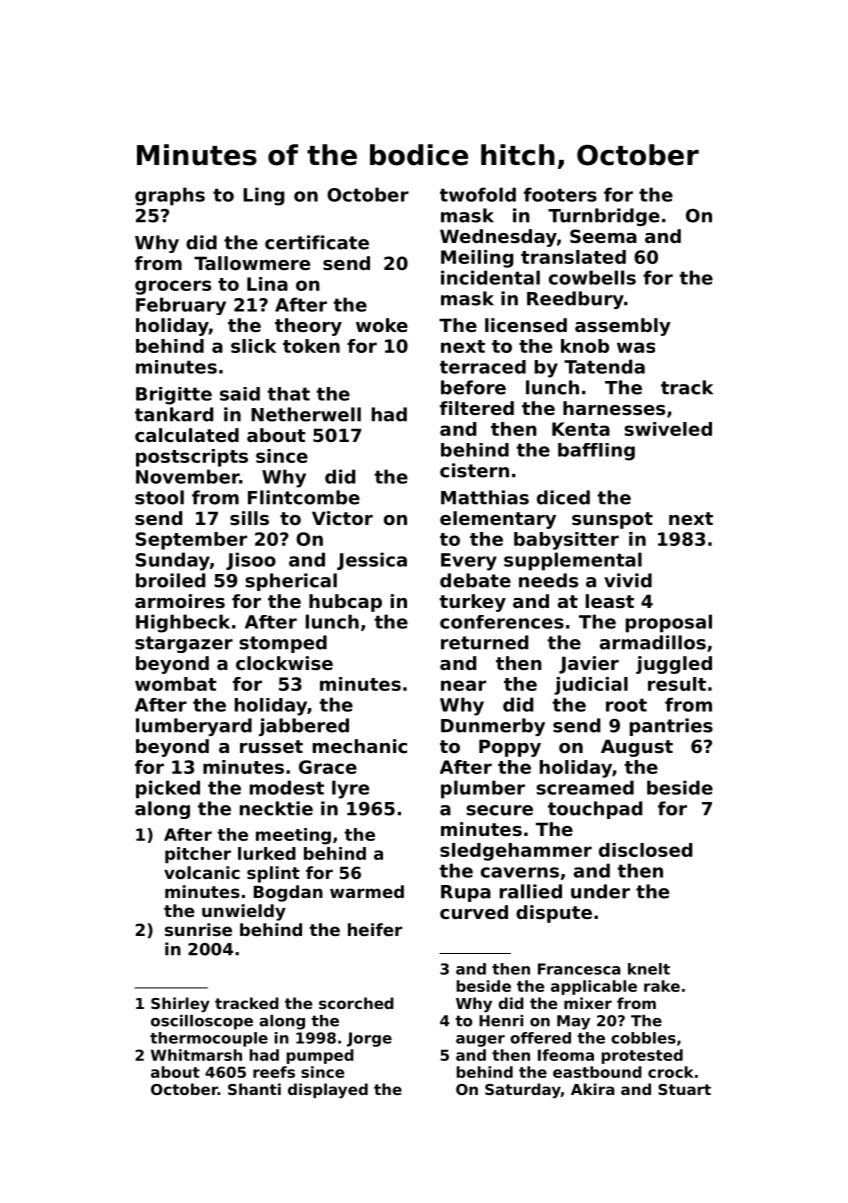  What do you see at coordinates (350, 789) in the page?
I see `lyre` at bounding box center [350, 789].
